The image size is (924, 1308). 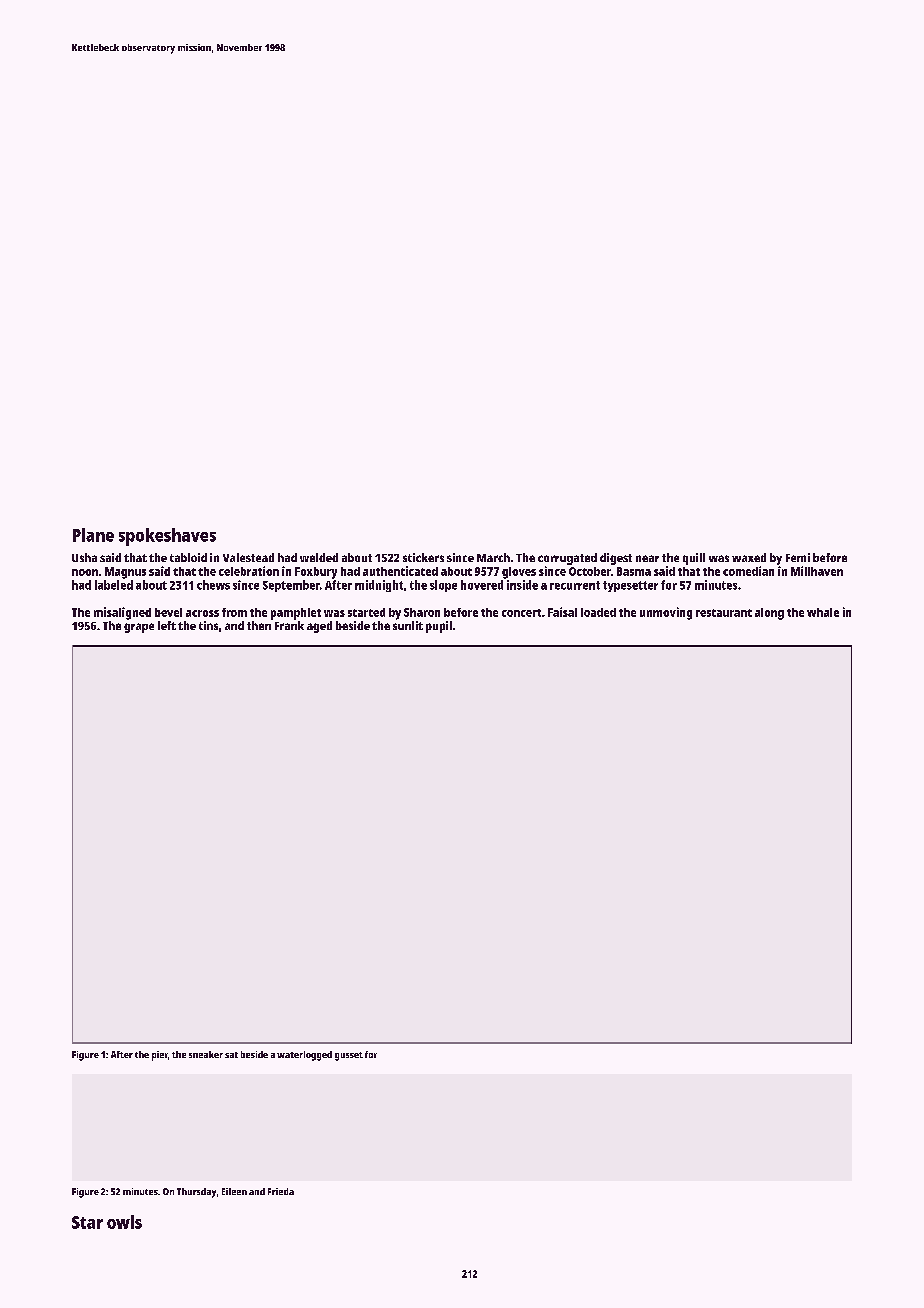 I want to click on pier, so click(x=160, y=1056).
